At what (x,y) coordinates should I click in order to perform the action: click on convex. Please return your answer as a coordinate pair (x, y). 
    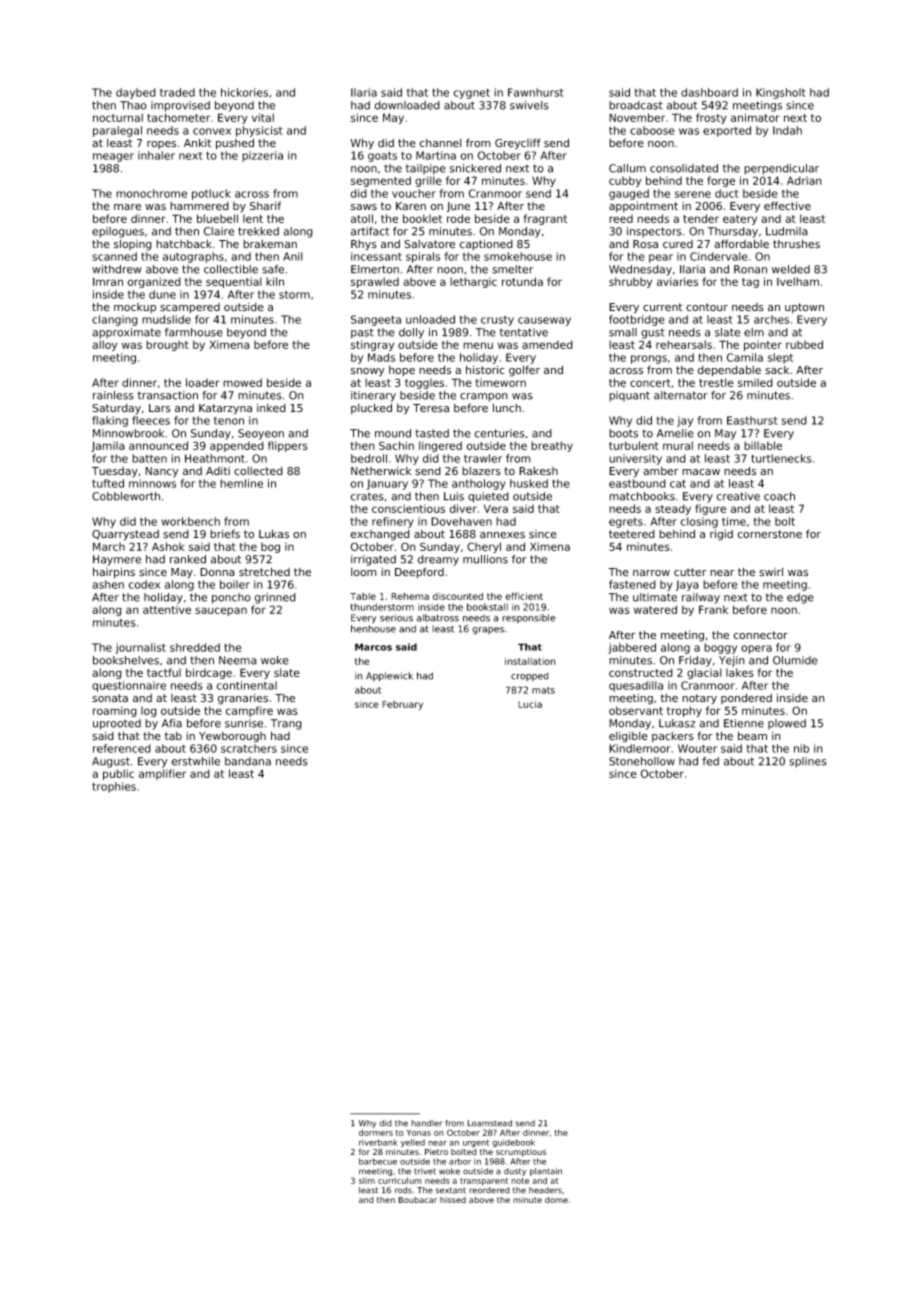
    Looking at the image, I should click on (212, 131).
